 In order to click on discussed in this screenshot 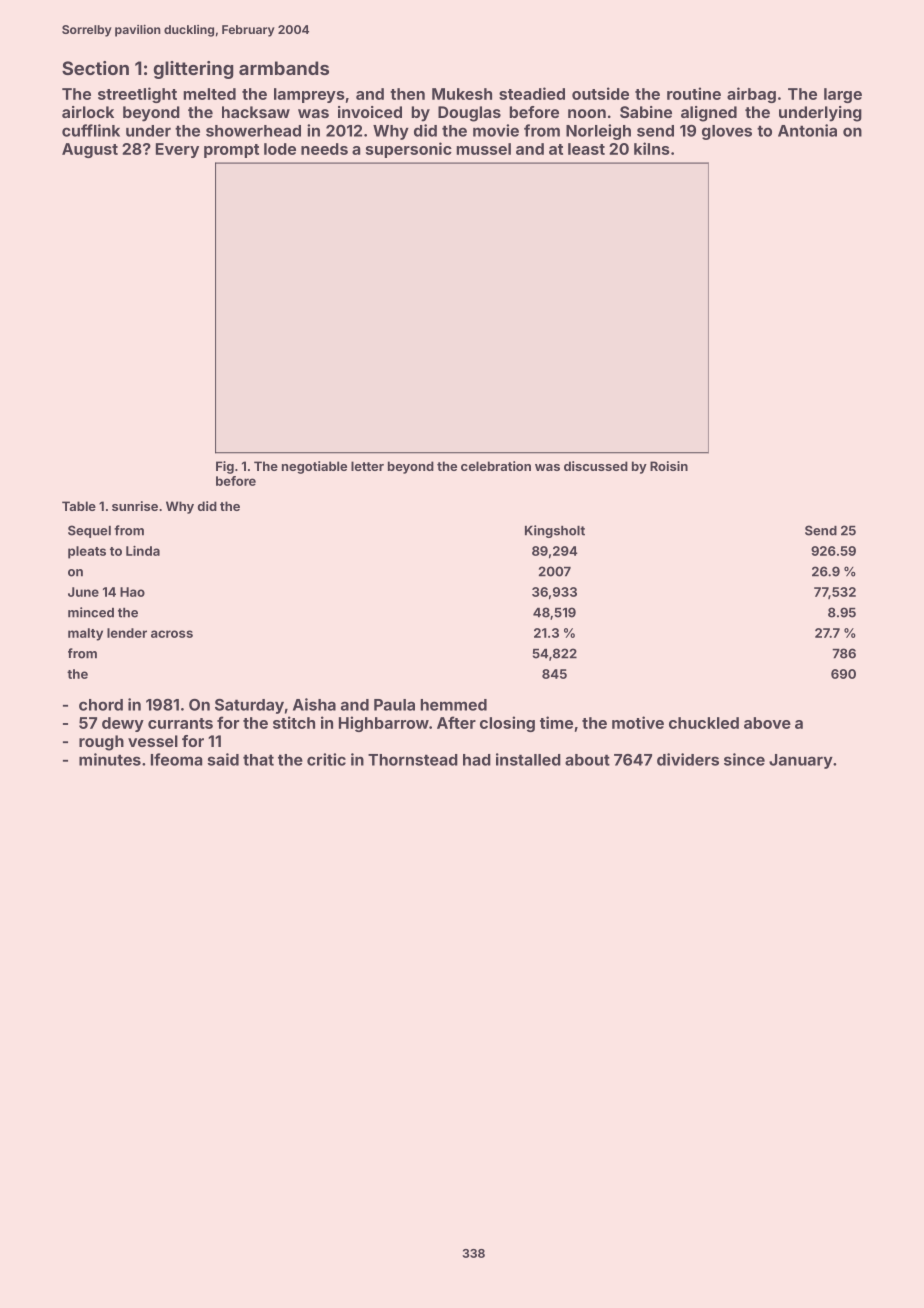, I will do `click(596, 466)`.
